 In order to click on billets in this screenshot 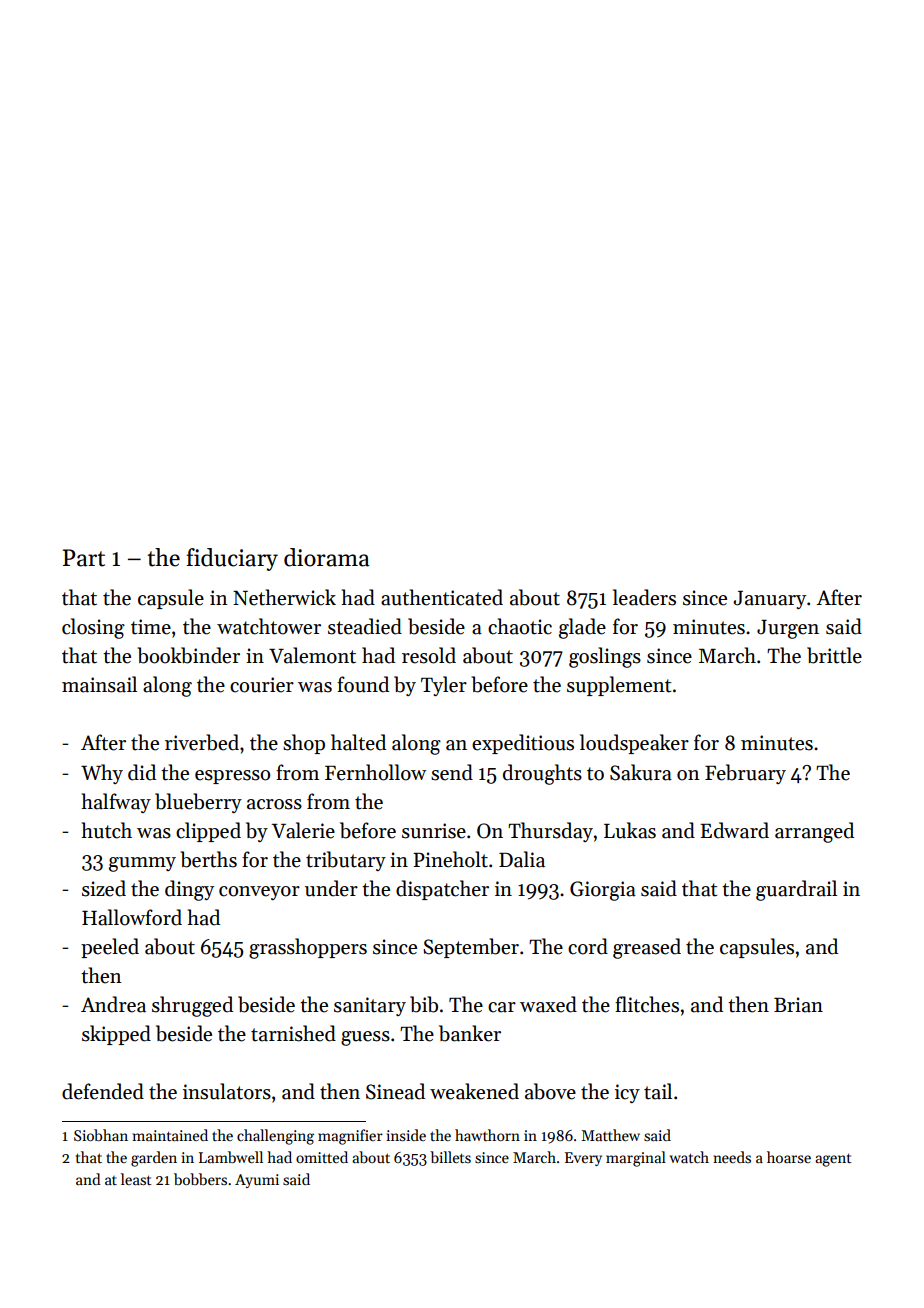, I will do `click(450, 1157)`.
